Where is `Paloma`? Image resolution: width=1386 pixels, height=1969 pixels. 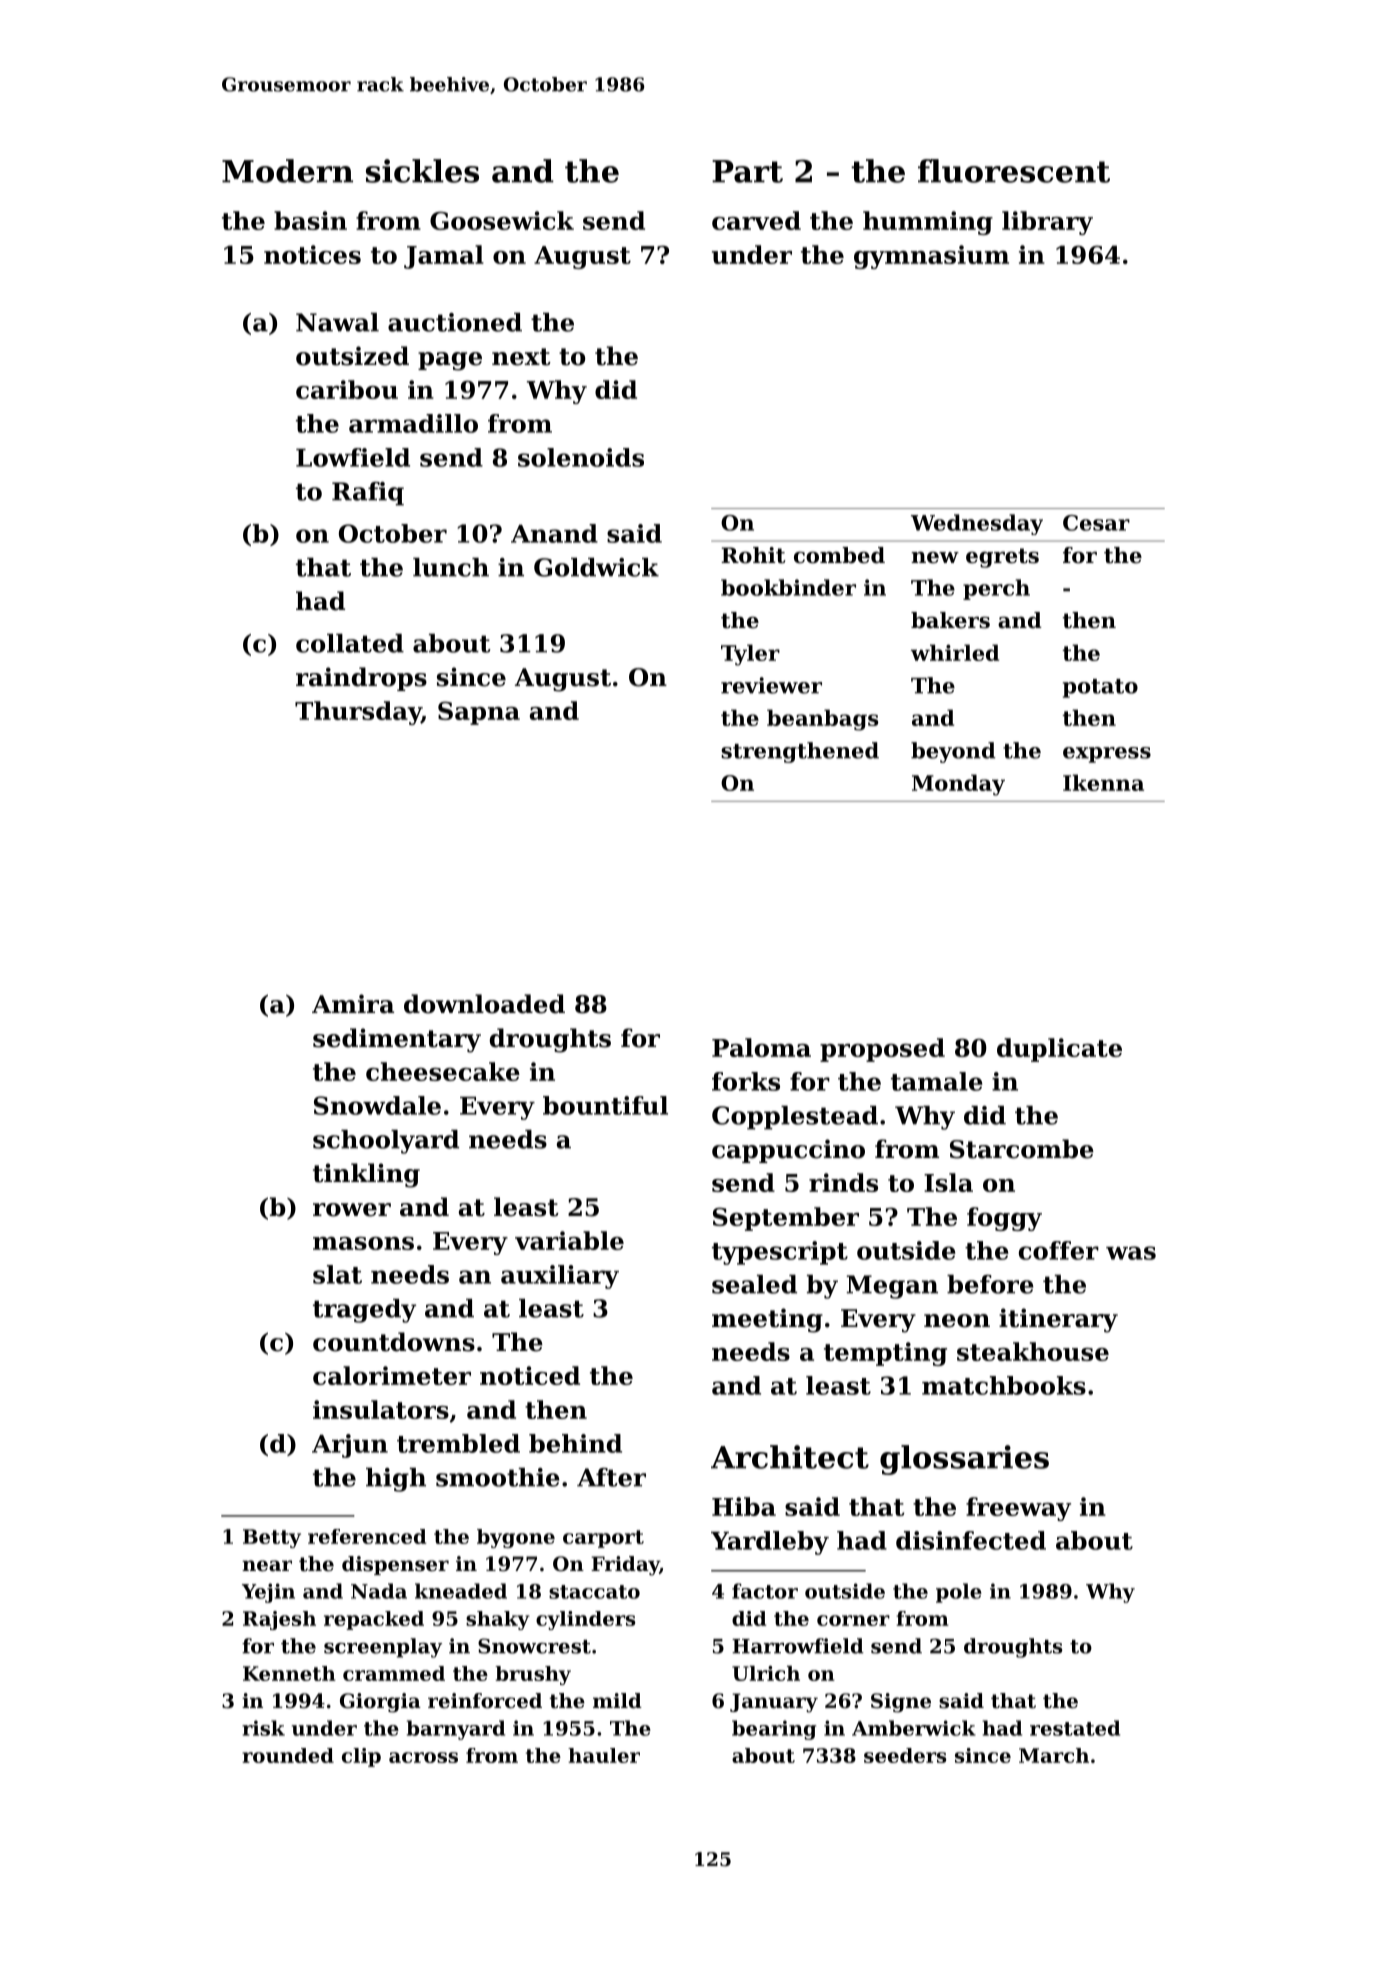
Paloma is located at coordinates (761, 1047).
